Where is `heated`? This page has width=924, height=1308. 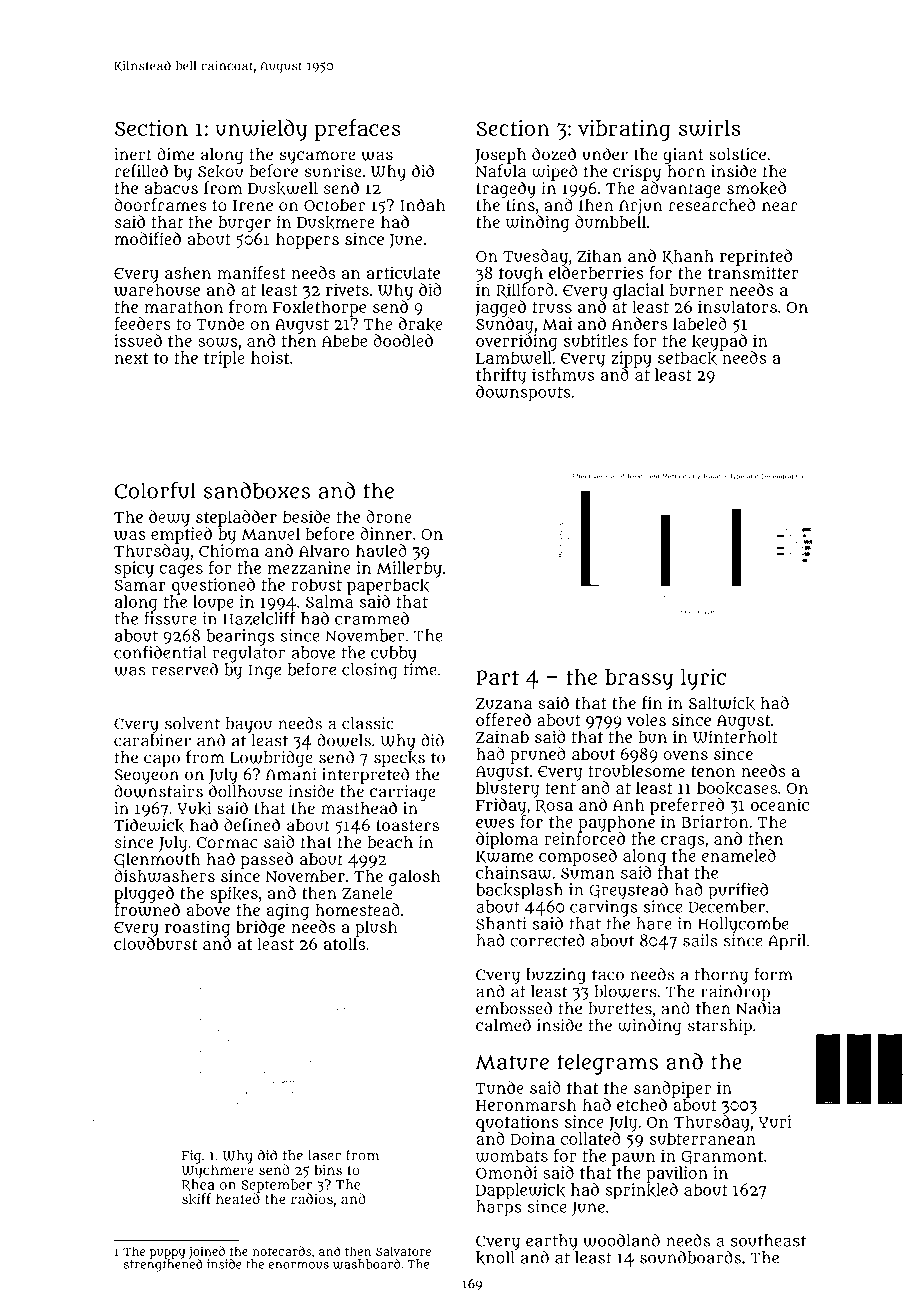 heated is located at coordinates (238, 1198).
